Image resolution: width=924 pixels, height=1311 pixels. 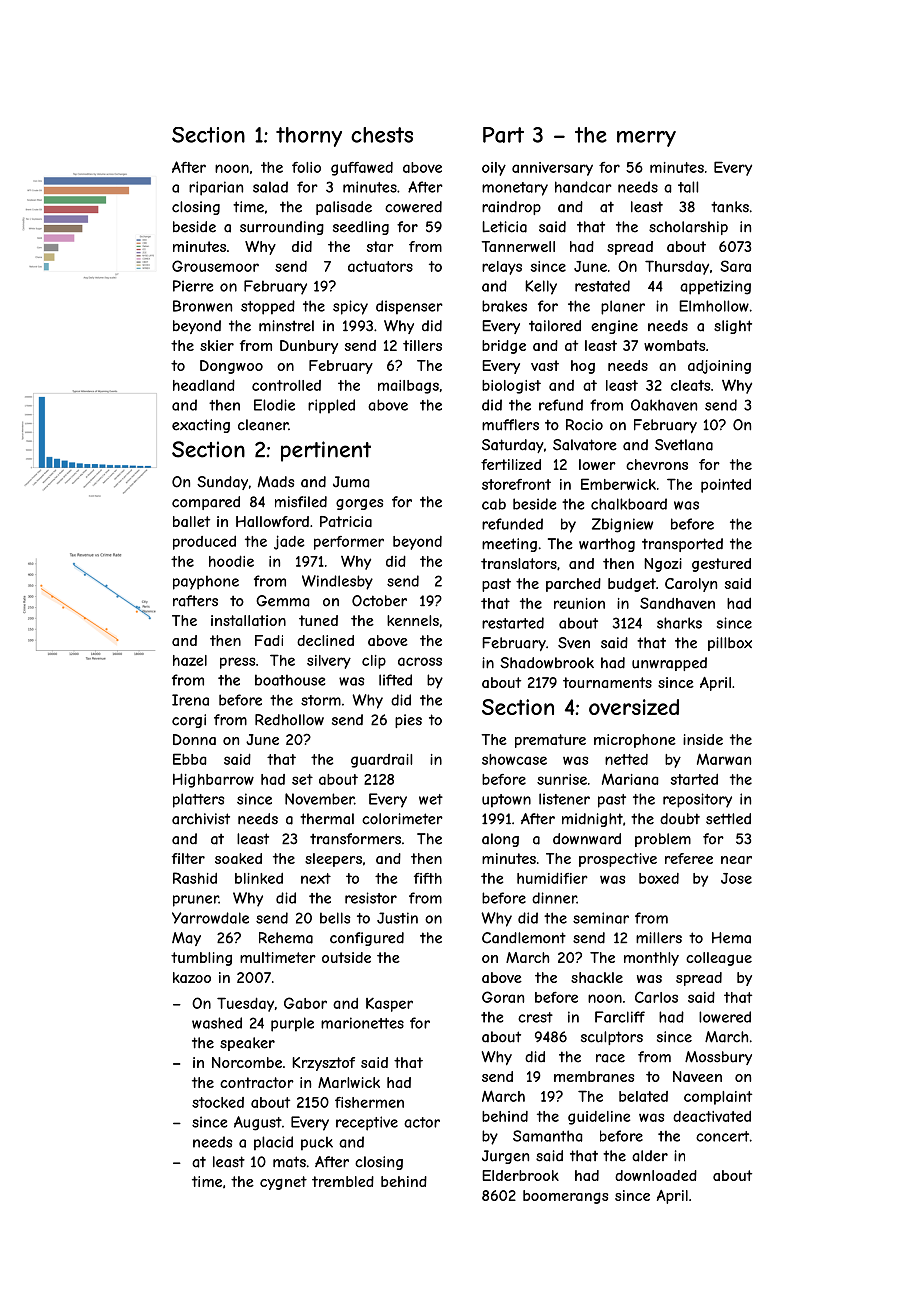 I want to click on parched, so click(x=573, y=585).
